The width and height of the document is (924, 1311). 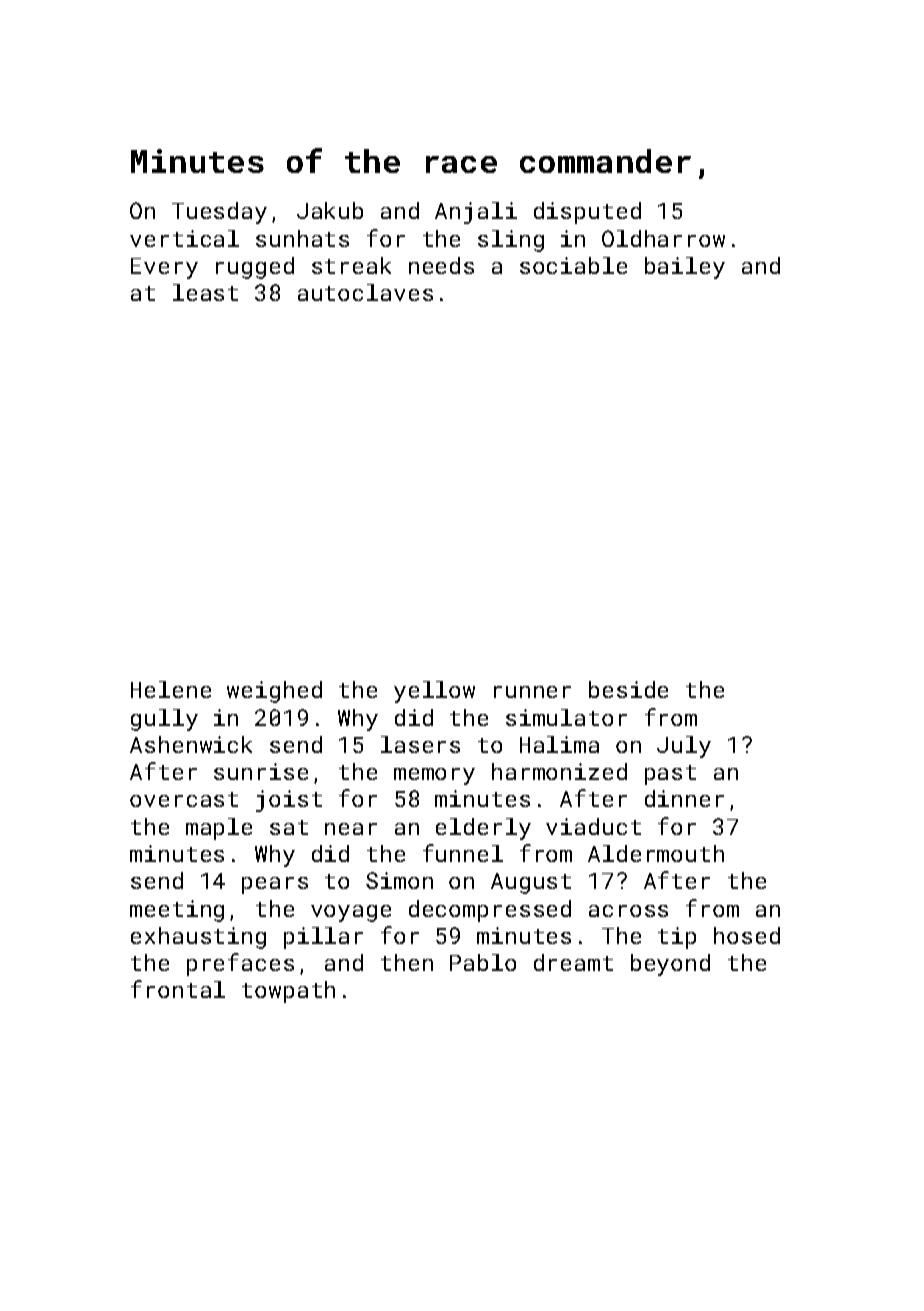 I want to click on streak, so click(x=351, y=265).
